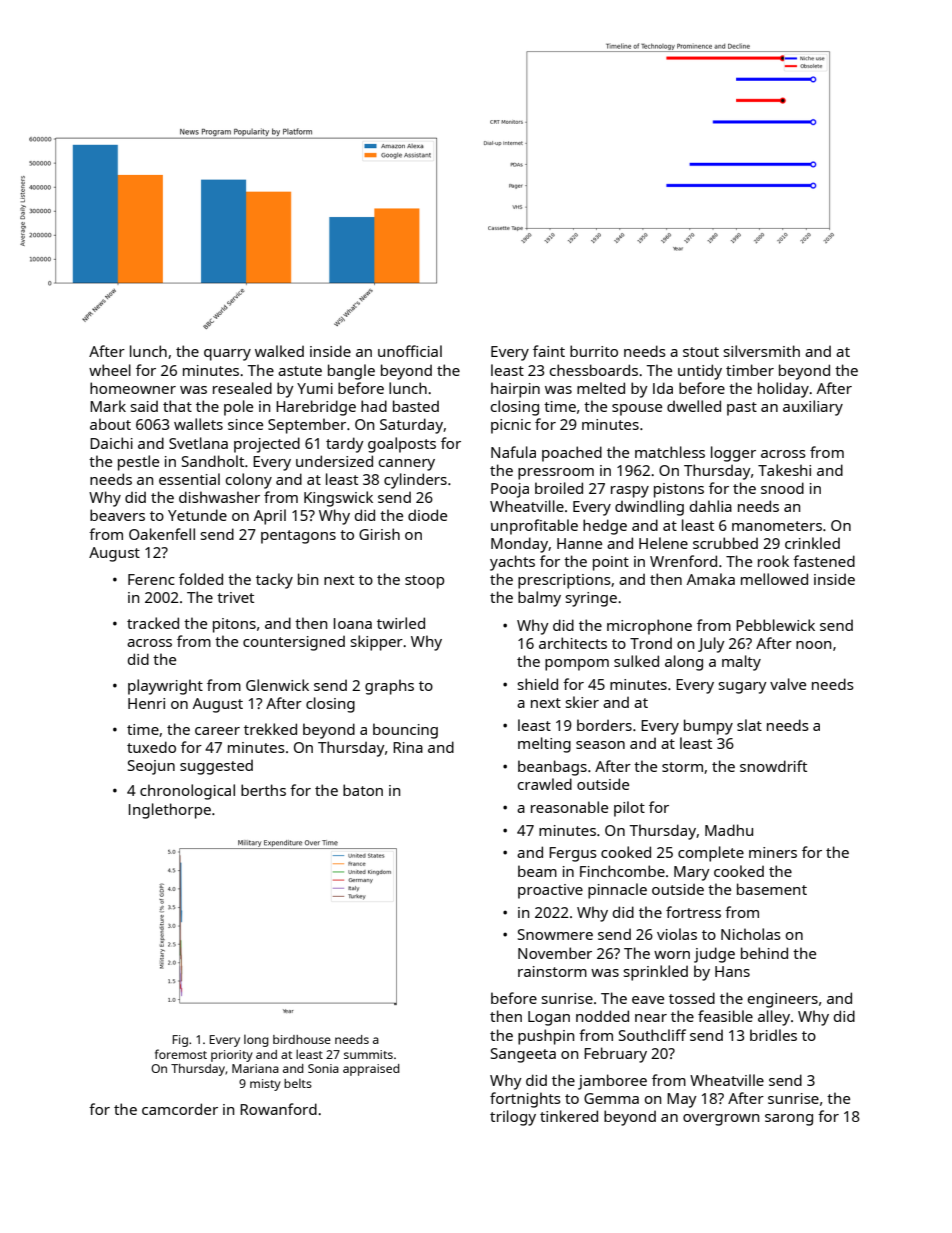 Image resolution: width=952 pixels, height=1233 pixels. I want to click on foremost, so click(181, 1054).
